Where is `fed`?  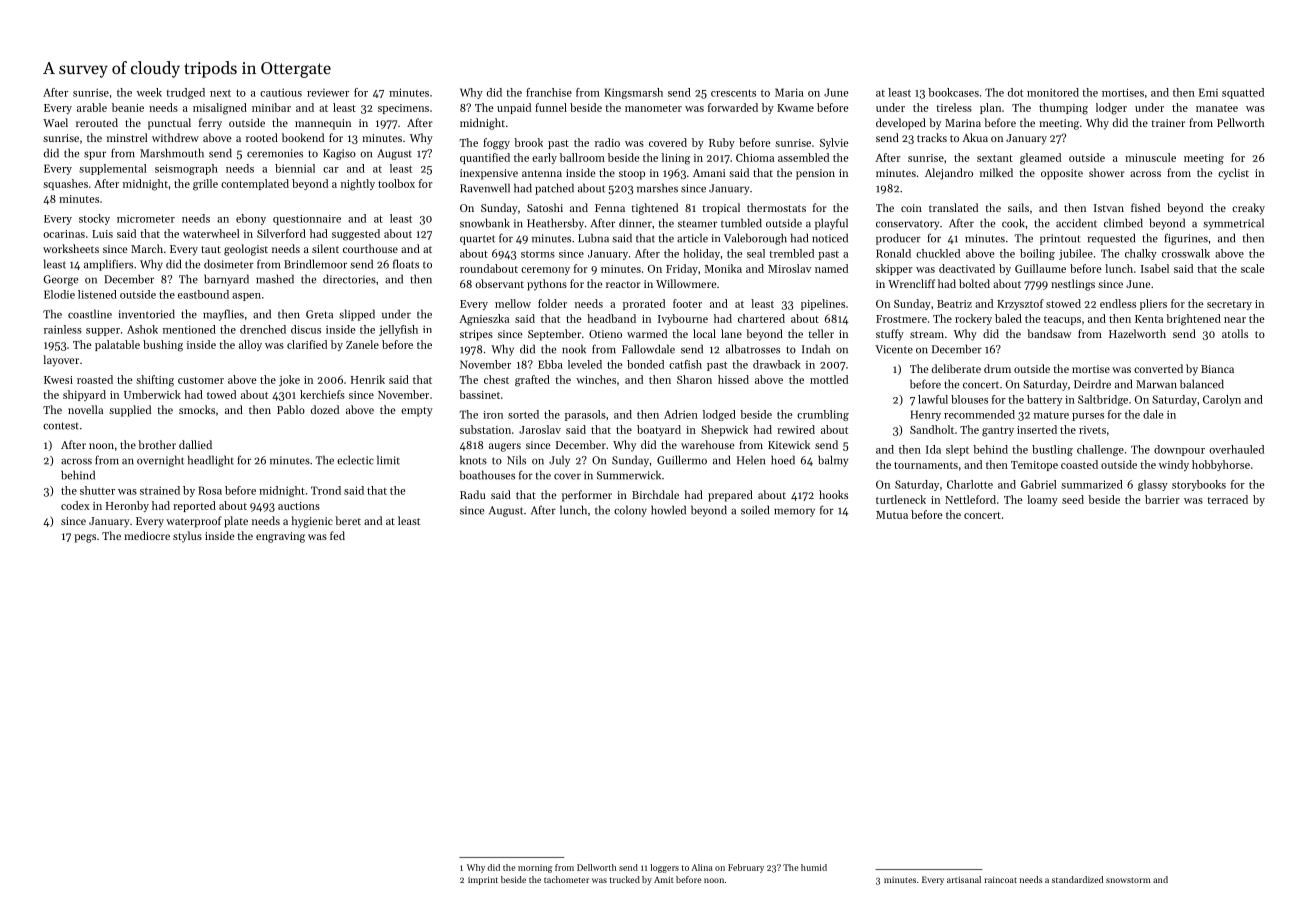
fed is located at coordinates (337, 535).
